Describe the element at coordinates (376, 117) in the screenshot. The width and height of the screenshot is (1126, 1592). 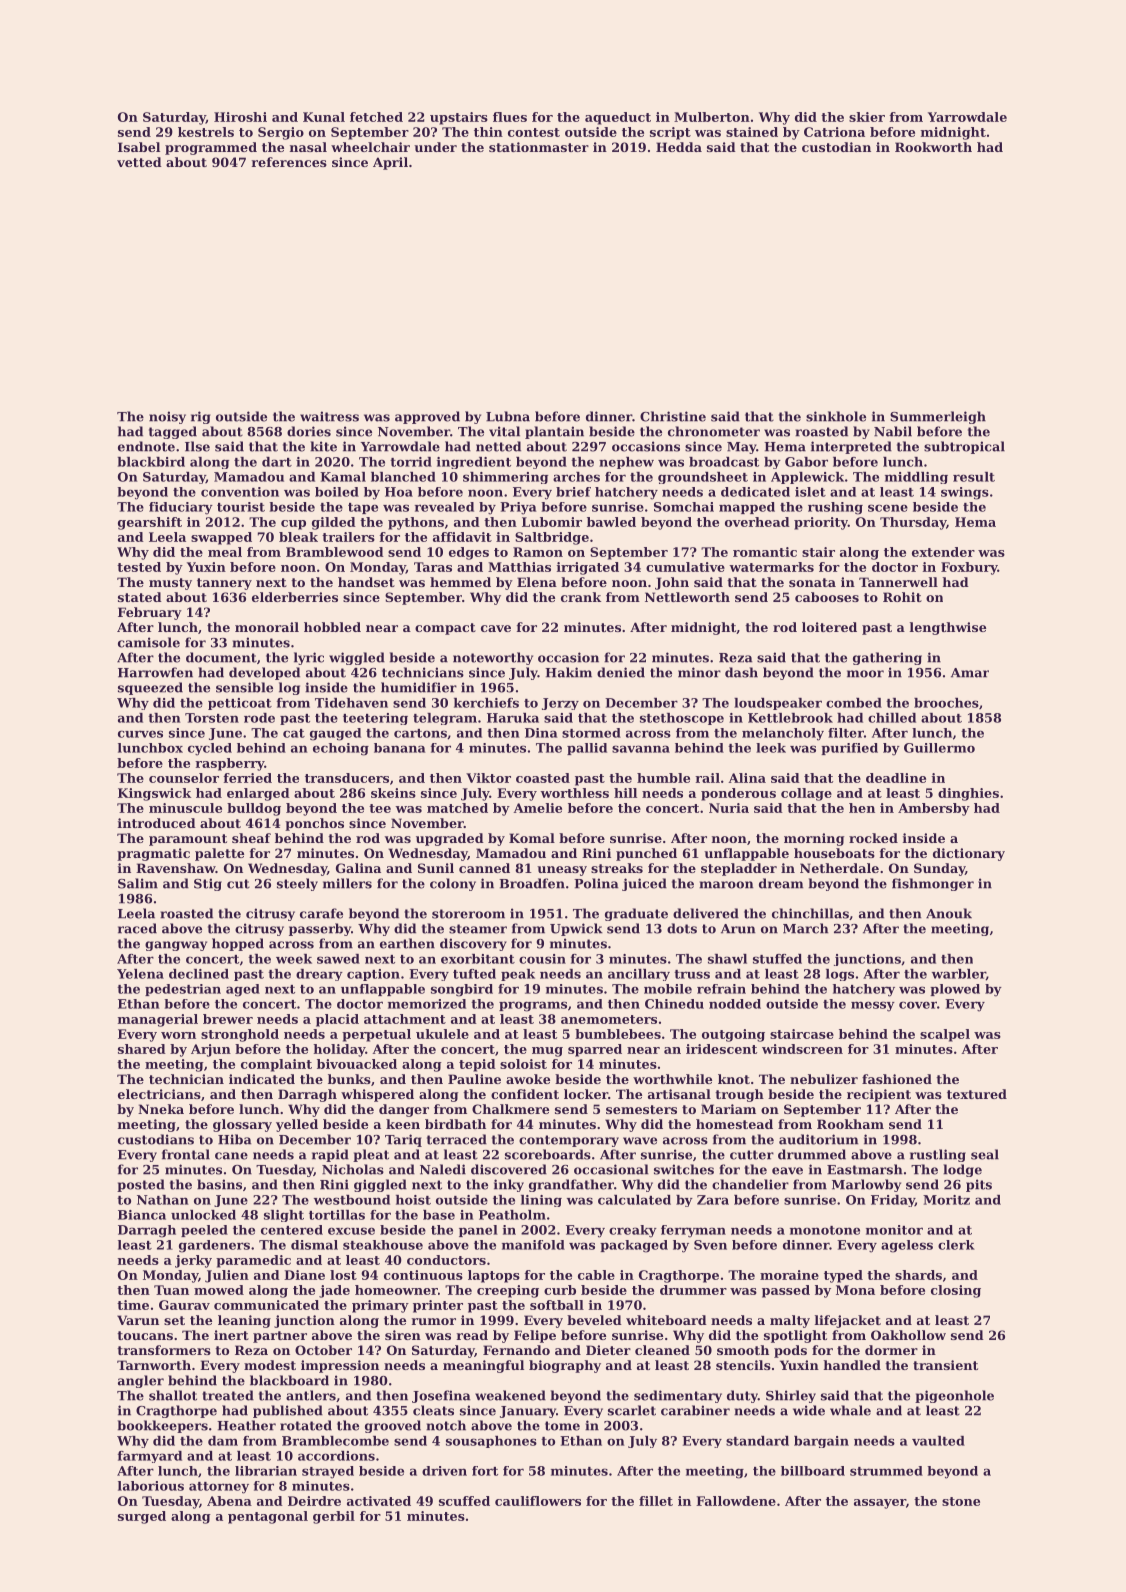
I see `fetched` at that location.
